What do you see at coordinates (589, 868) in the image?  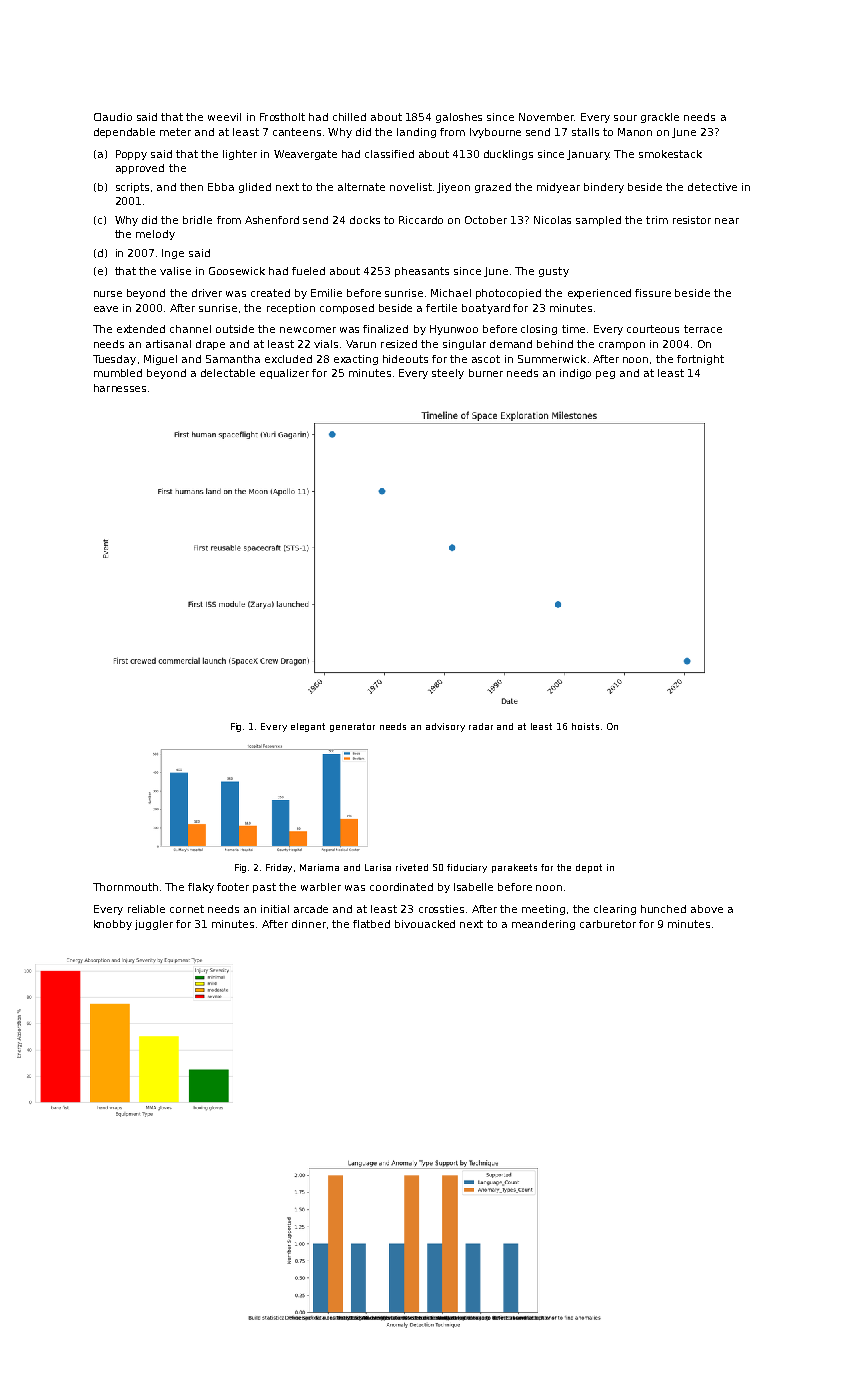 I see `depot` at bounding box center [589, 868].
